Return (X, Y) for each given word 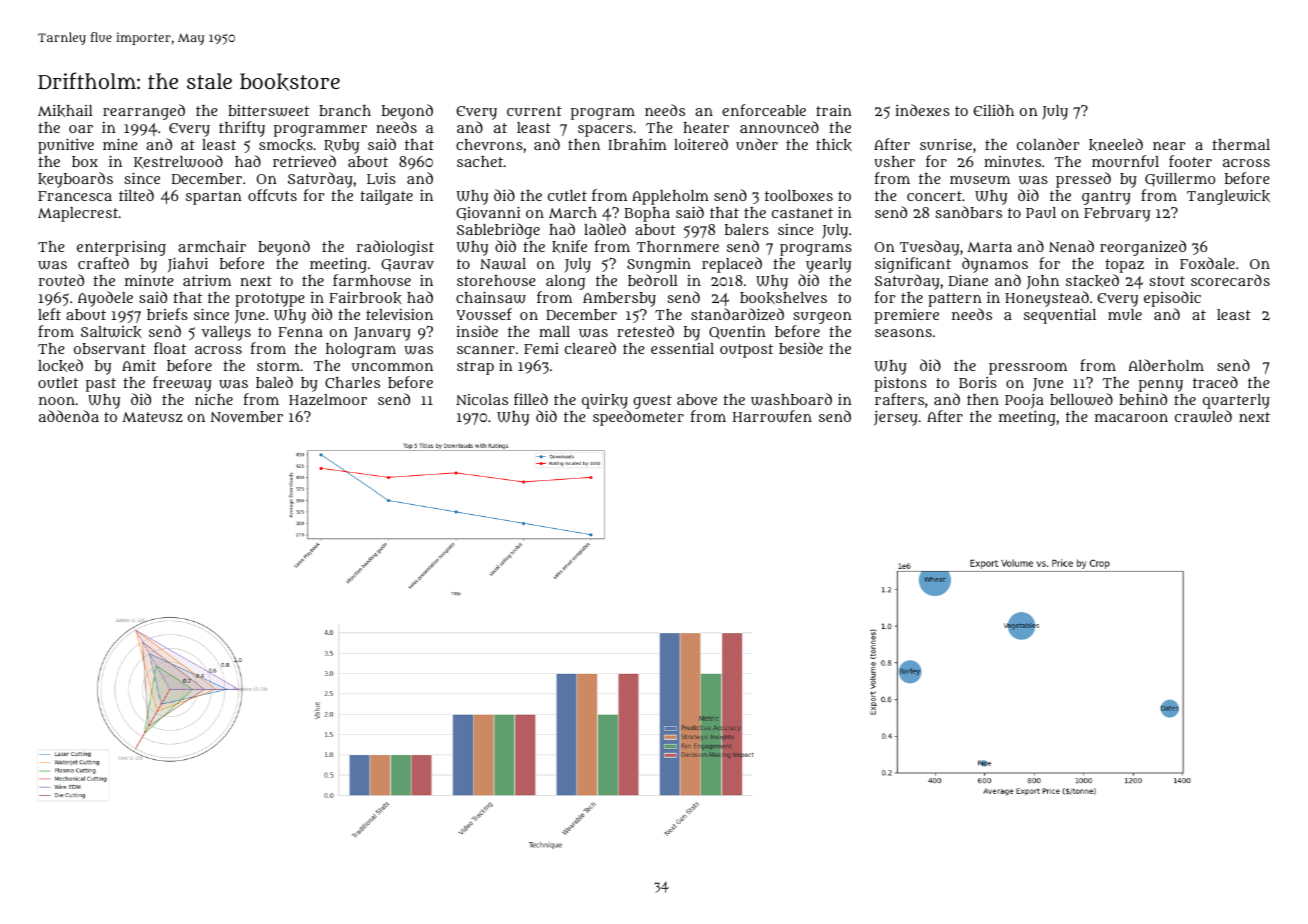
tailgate (386, 197)
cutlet (567, 195)
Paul (1041, 212)
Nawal (503, 264)
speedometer (638, 418)
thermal (1241, 144)
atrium (207, 280)
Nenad (1071, 246)
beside (801, 348)
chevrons (489, 144)
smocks (286, 145)
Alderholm (1166, 365)
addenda (69, 416)
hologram (361, 350)
